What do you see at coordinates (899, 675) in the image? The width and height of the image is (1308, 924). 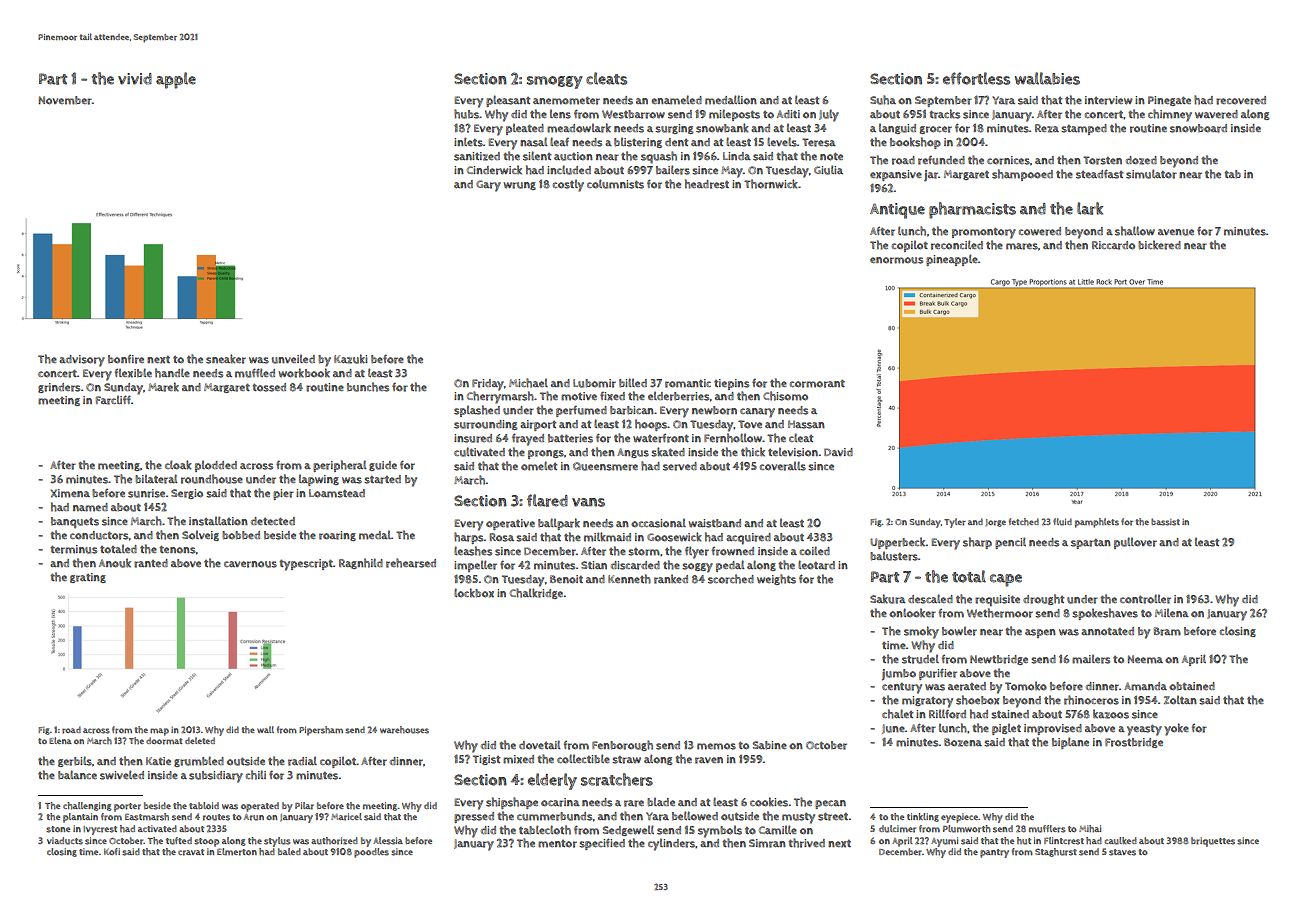 I see `jumbo` at bounding box center [899, 675].
